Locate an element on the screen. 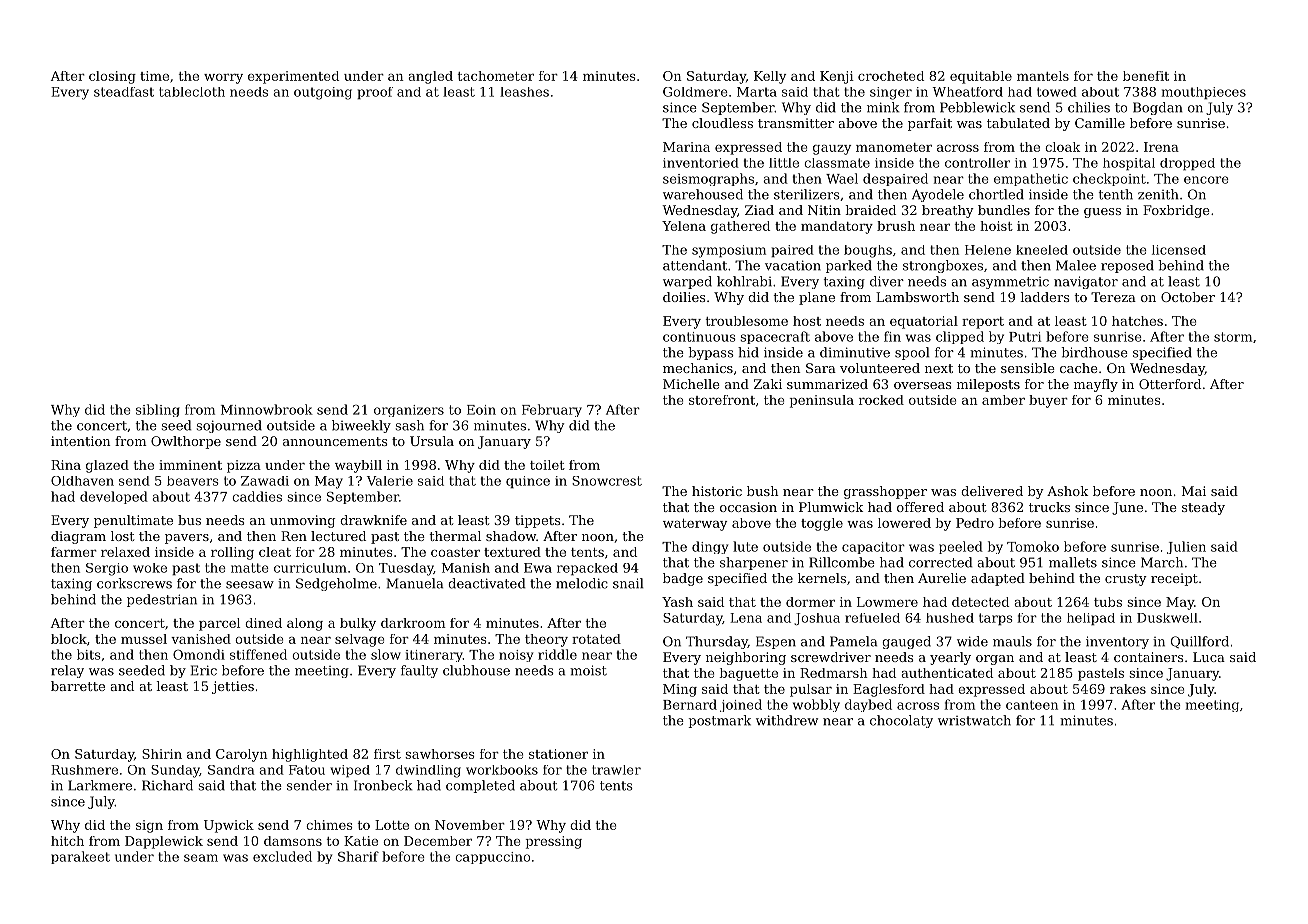 This screenshot has height=924, width=1308. benefit is located at coordinates (1146, 76).
